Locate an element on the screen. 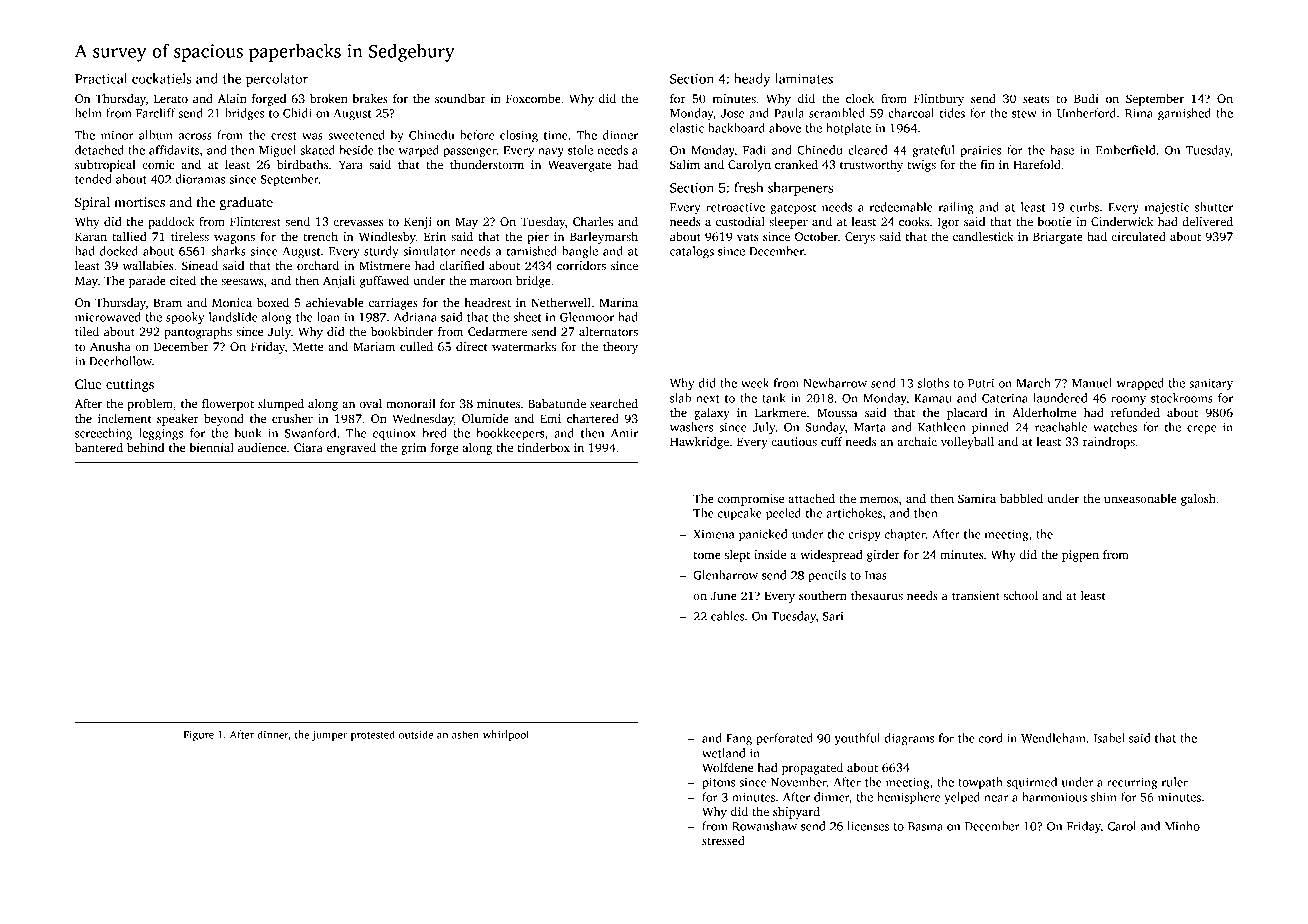 Image resolution: width=1308 pixels, height=924 pixels. Emberfield is located at coordinates (1126, 150).
